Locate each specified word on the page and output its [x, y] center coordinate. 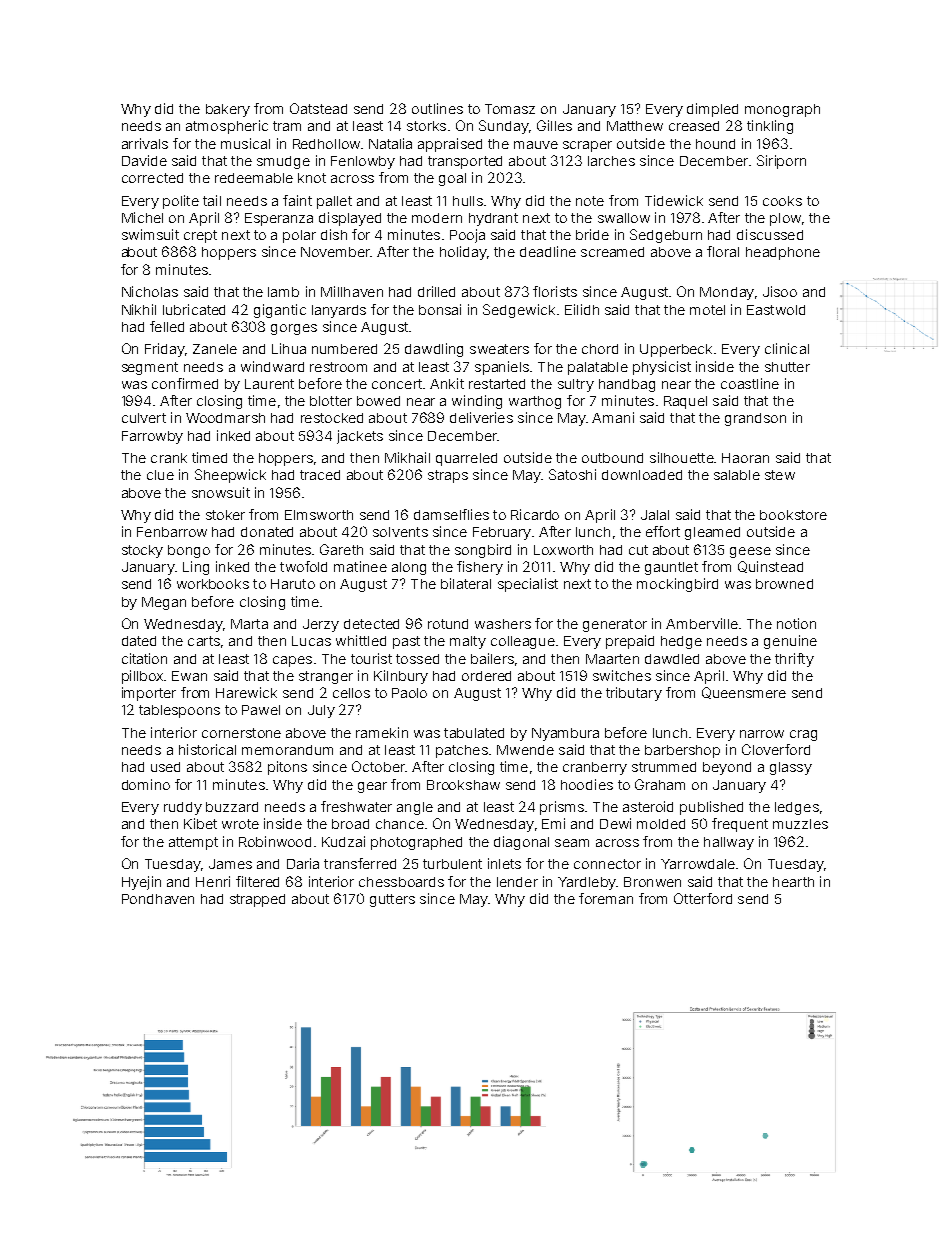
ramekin [382, 732]
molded [661, 824]
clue [160, 475]
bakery [228, 110]
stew [780, 475]
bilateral [466, 583]
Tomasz [510, 109]
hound [715, 144]
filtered [257, 881]
